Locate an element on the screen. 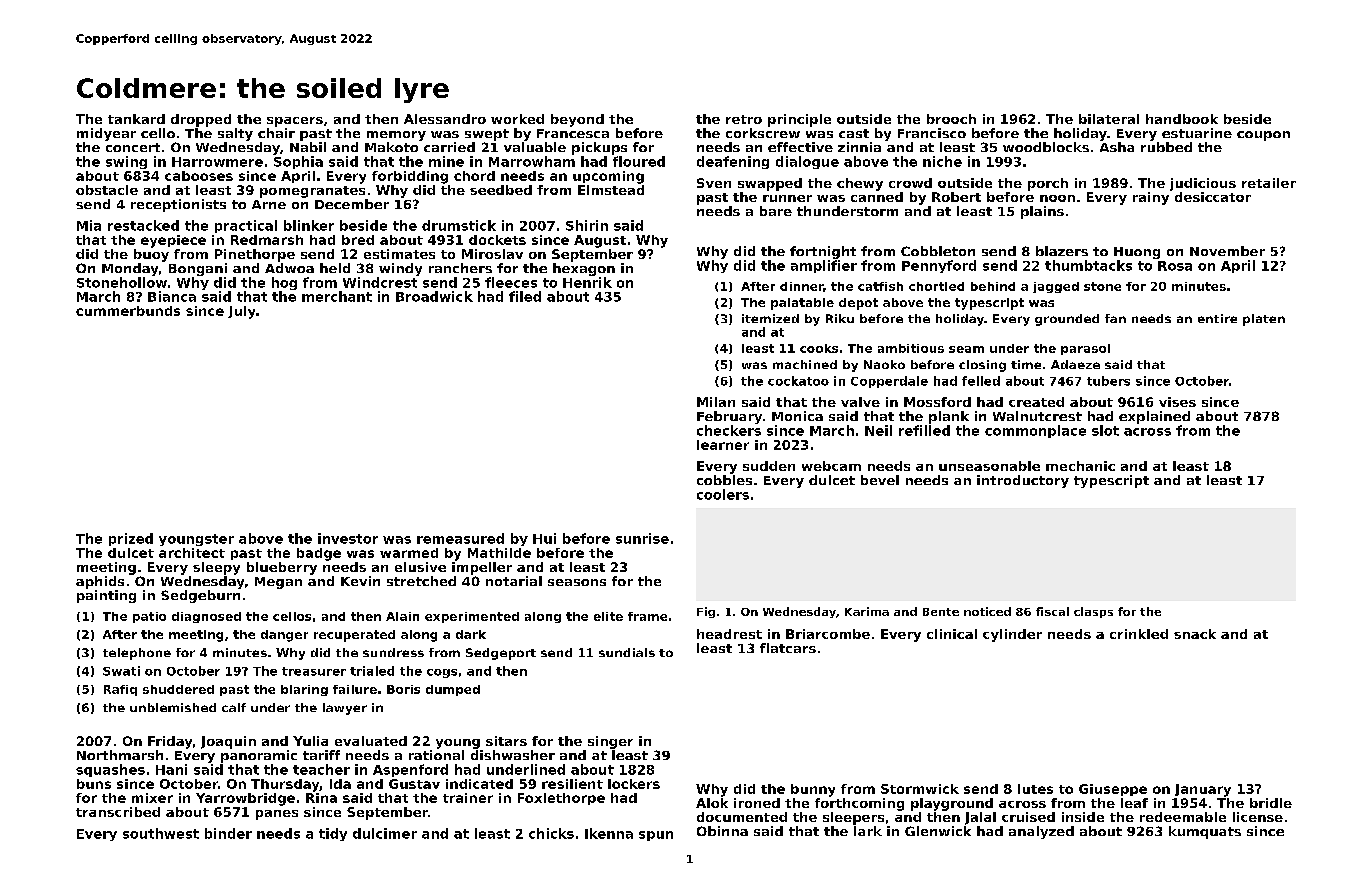 The height and width of the screenshot is (887, 1372). concert is located at coordinates (133, 147).
